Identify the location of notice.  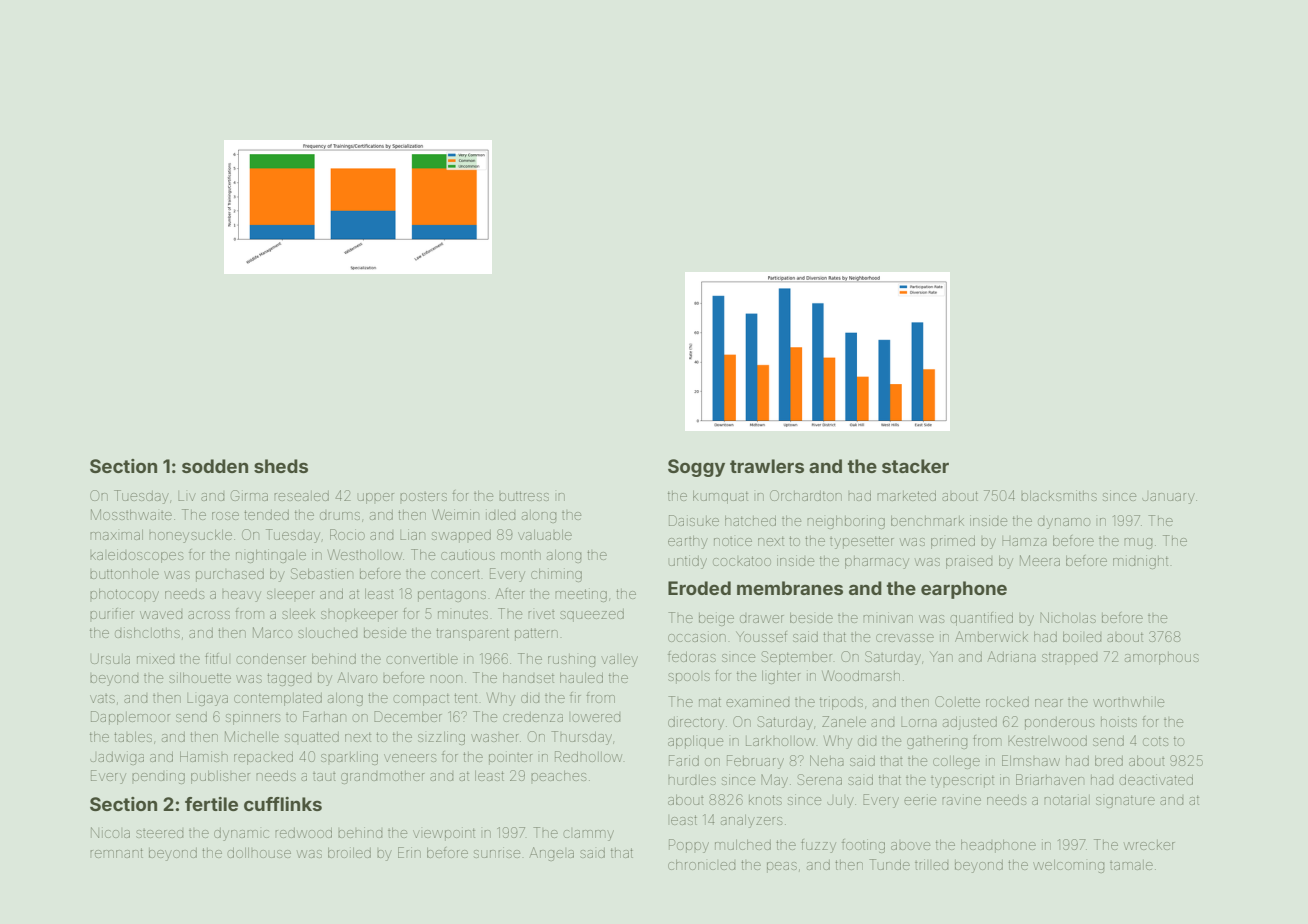
(733, 541).
